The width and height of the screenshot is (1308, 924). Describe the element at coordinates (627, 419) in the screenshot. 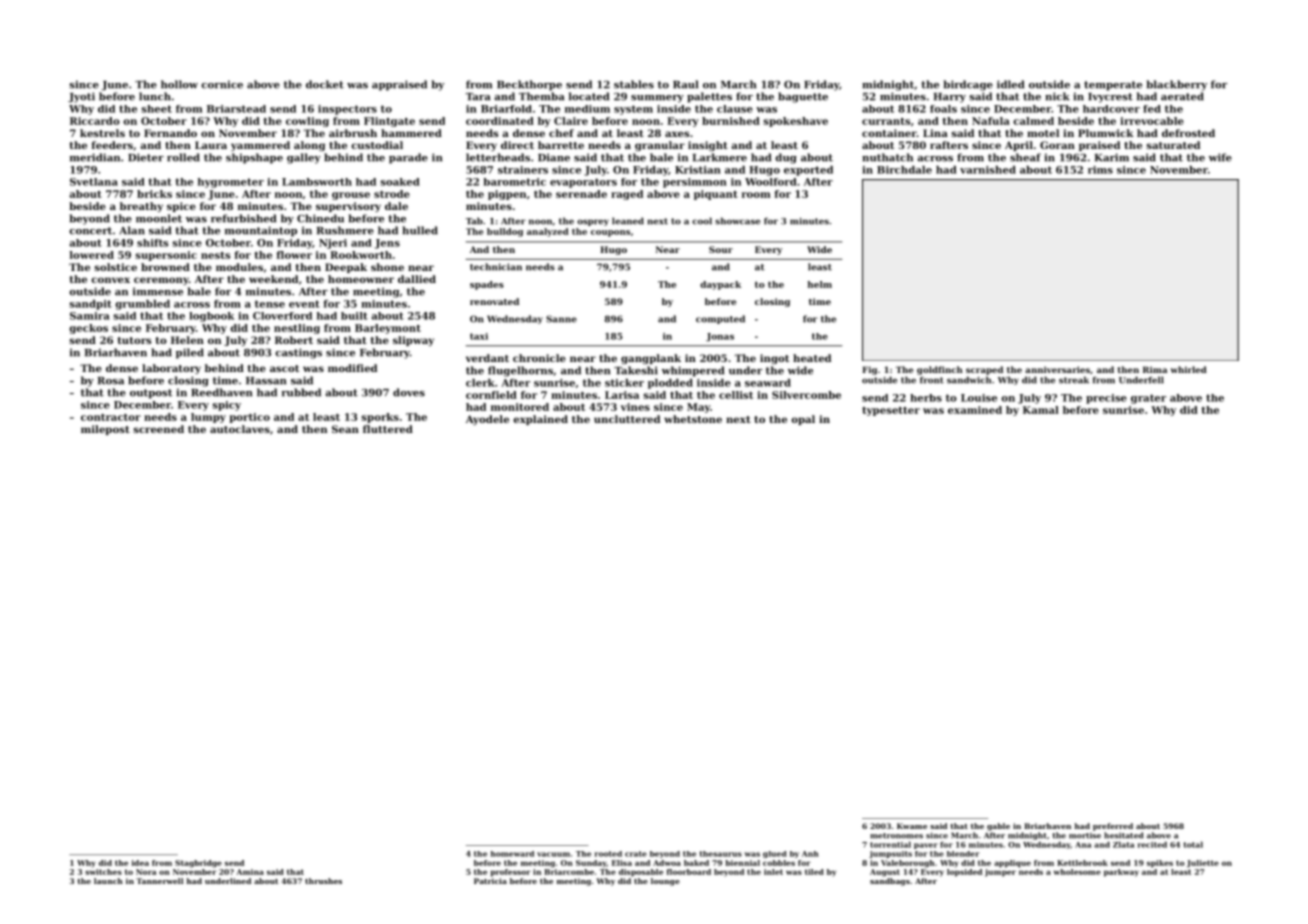

I see `uncluttered` at that location.
